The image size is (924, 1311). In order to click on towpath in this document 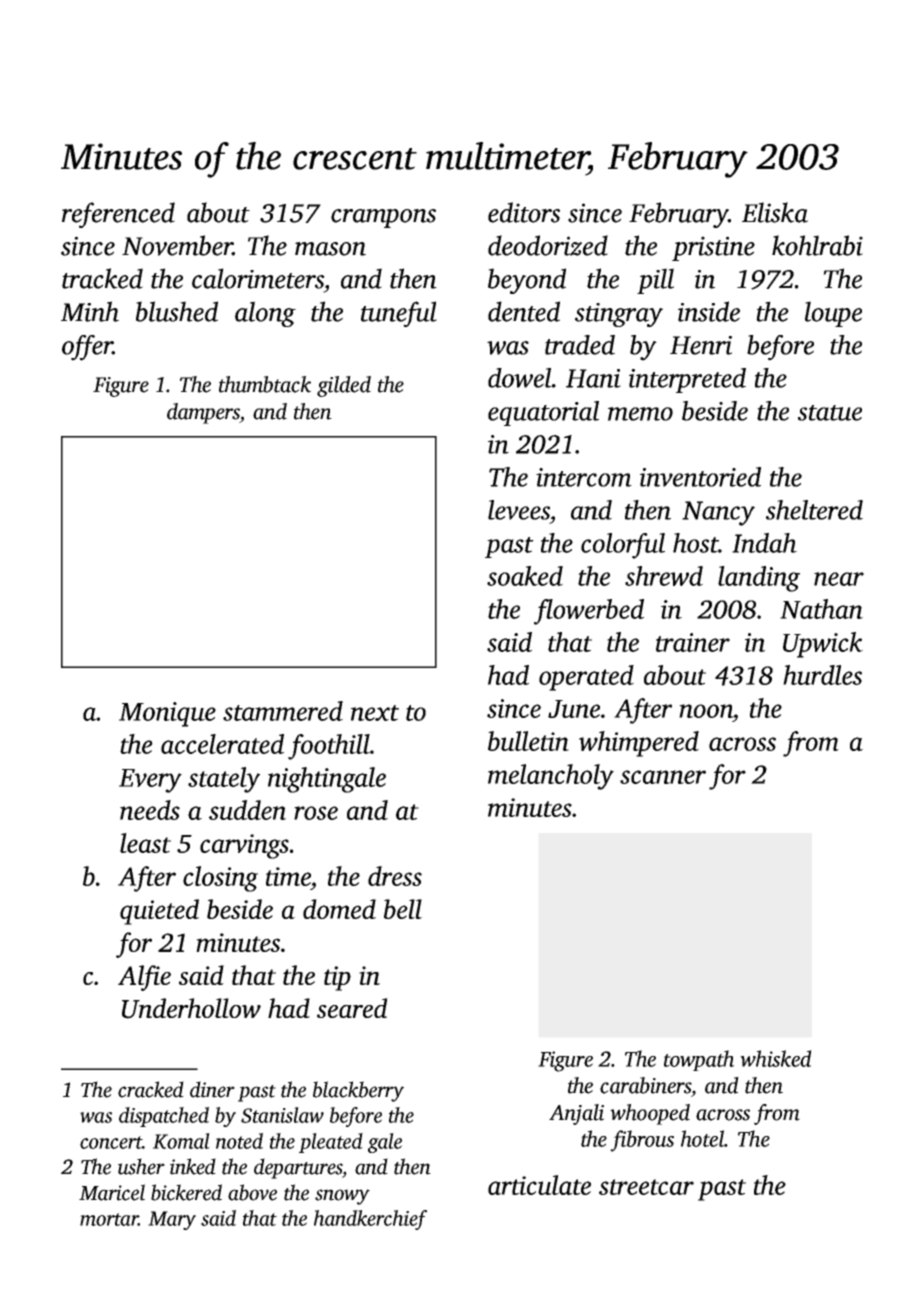, I will do `click(699, 1060)`.
